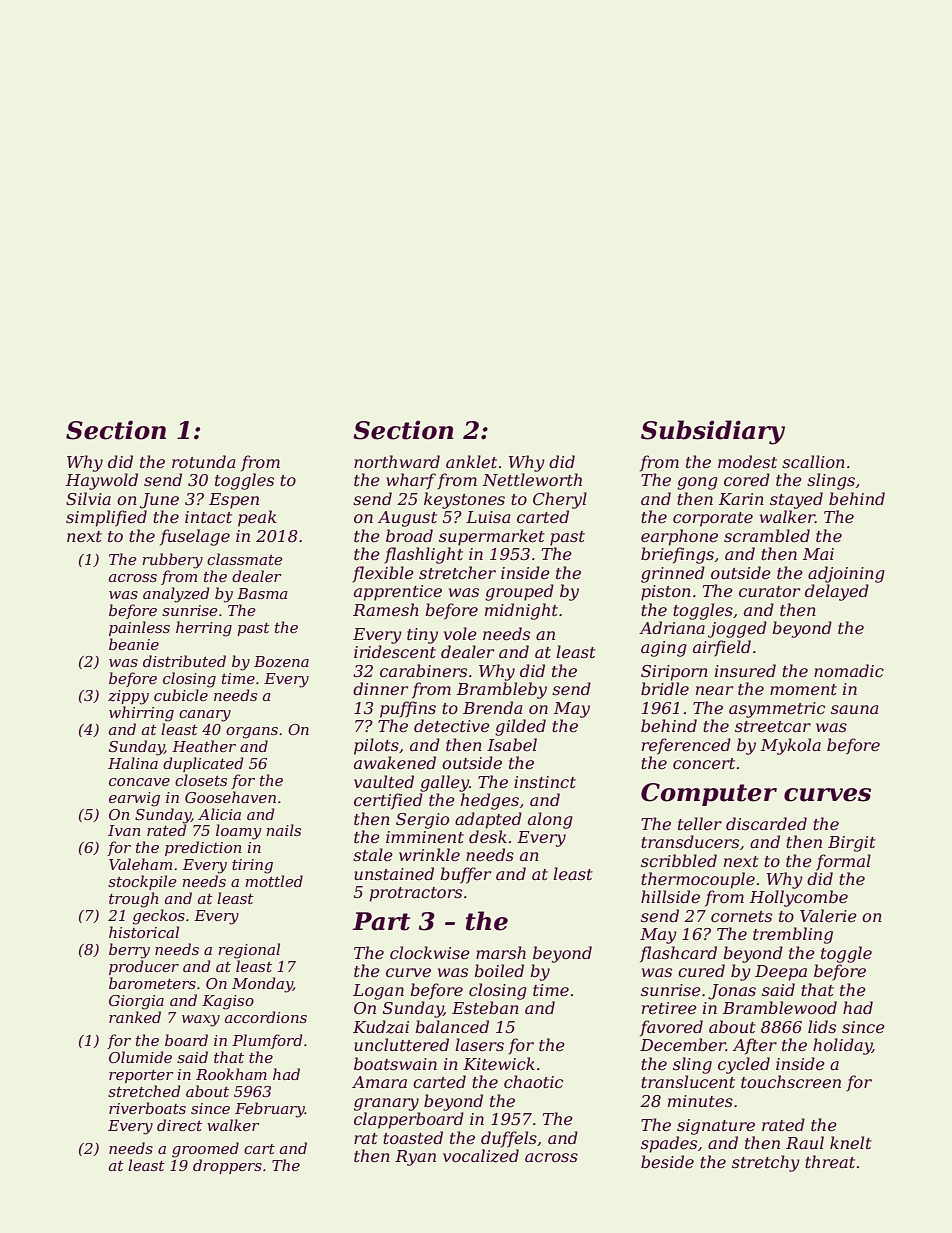  I want to click on concert, so click(704, 763).
